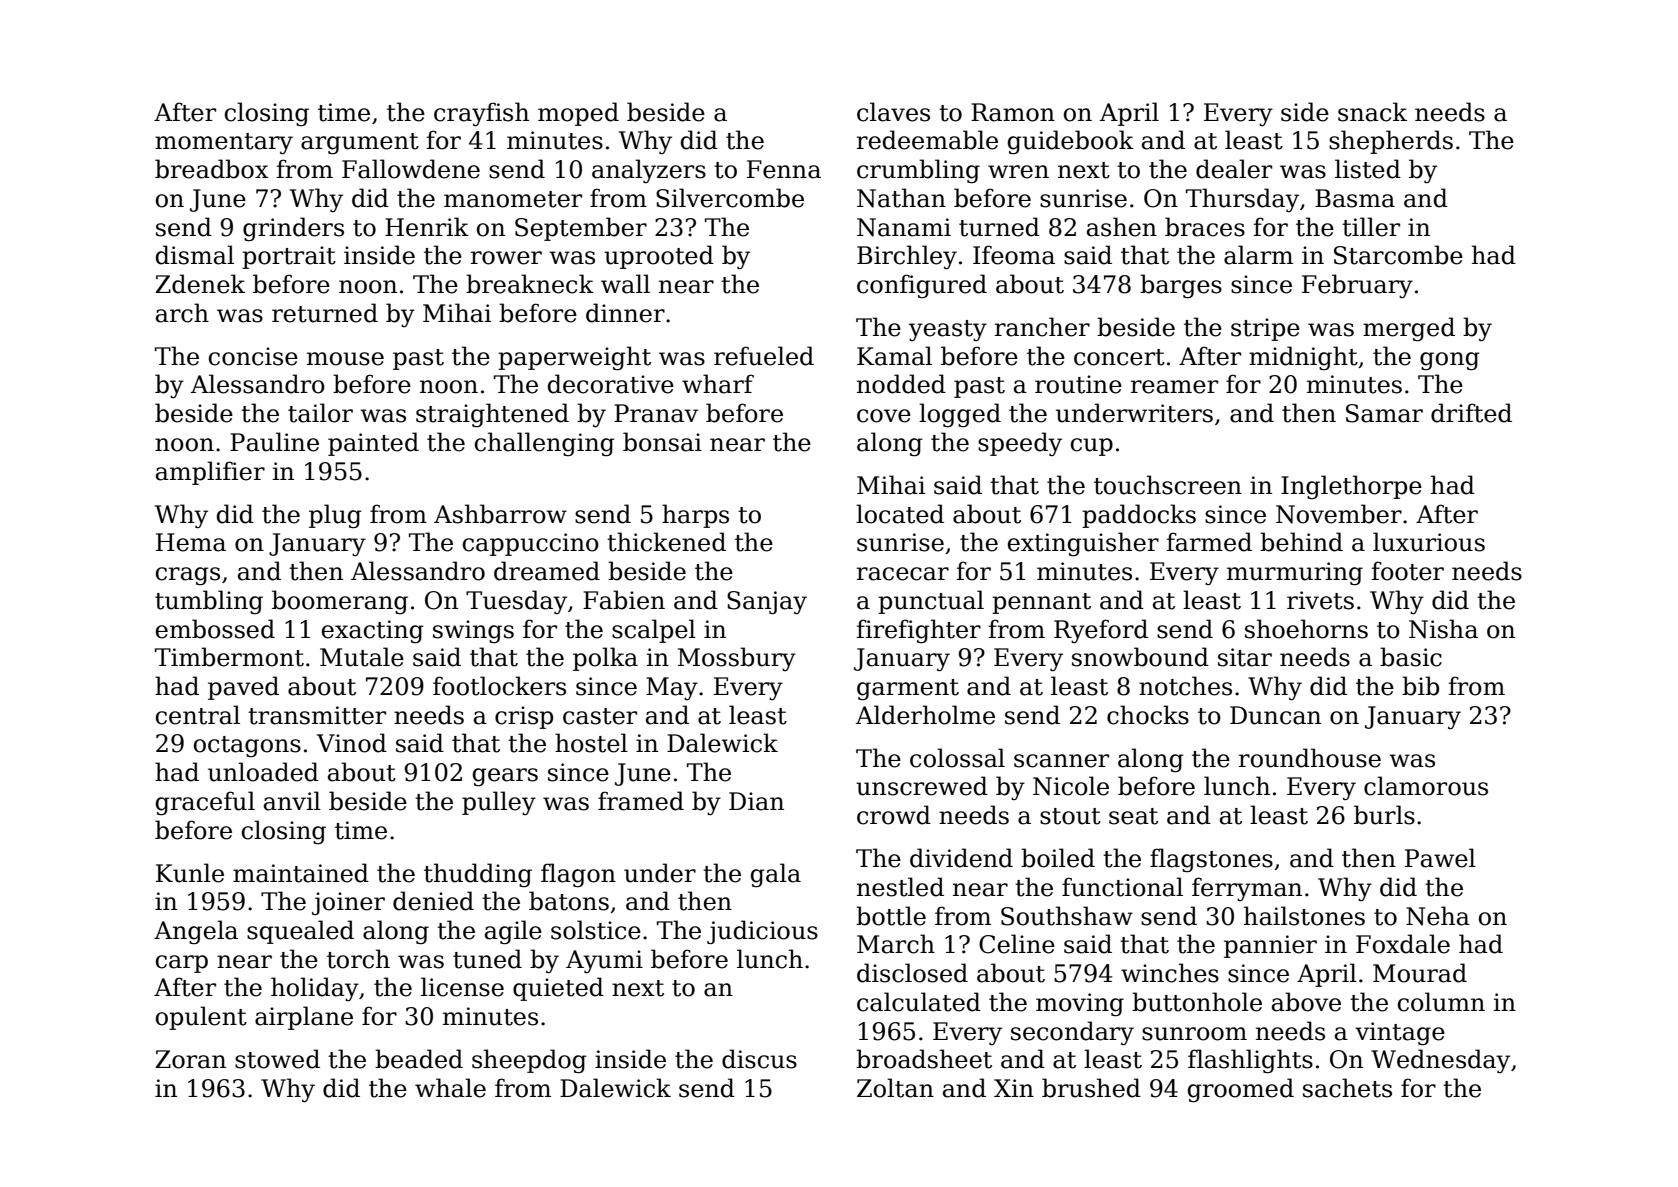 The image size is (1678, 1187). Describe the element at coordinates (1270, 946) in the page. I see `pannier` at that location.
